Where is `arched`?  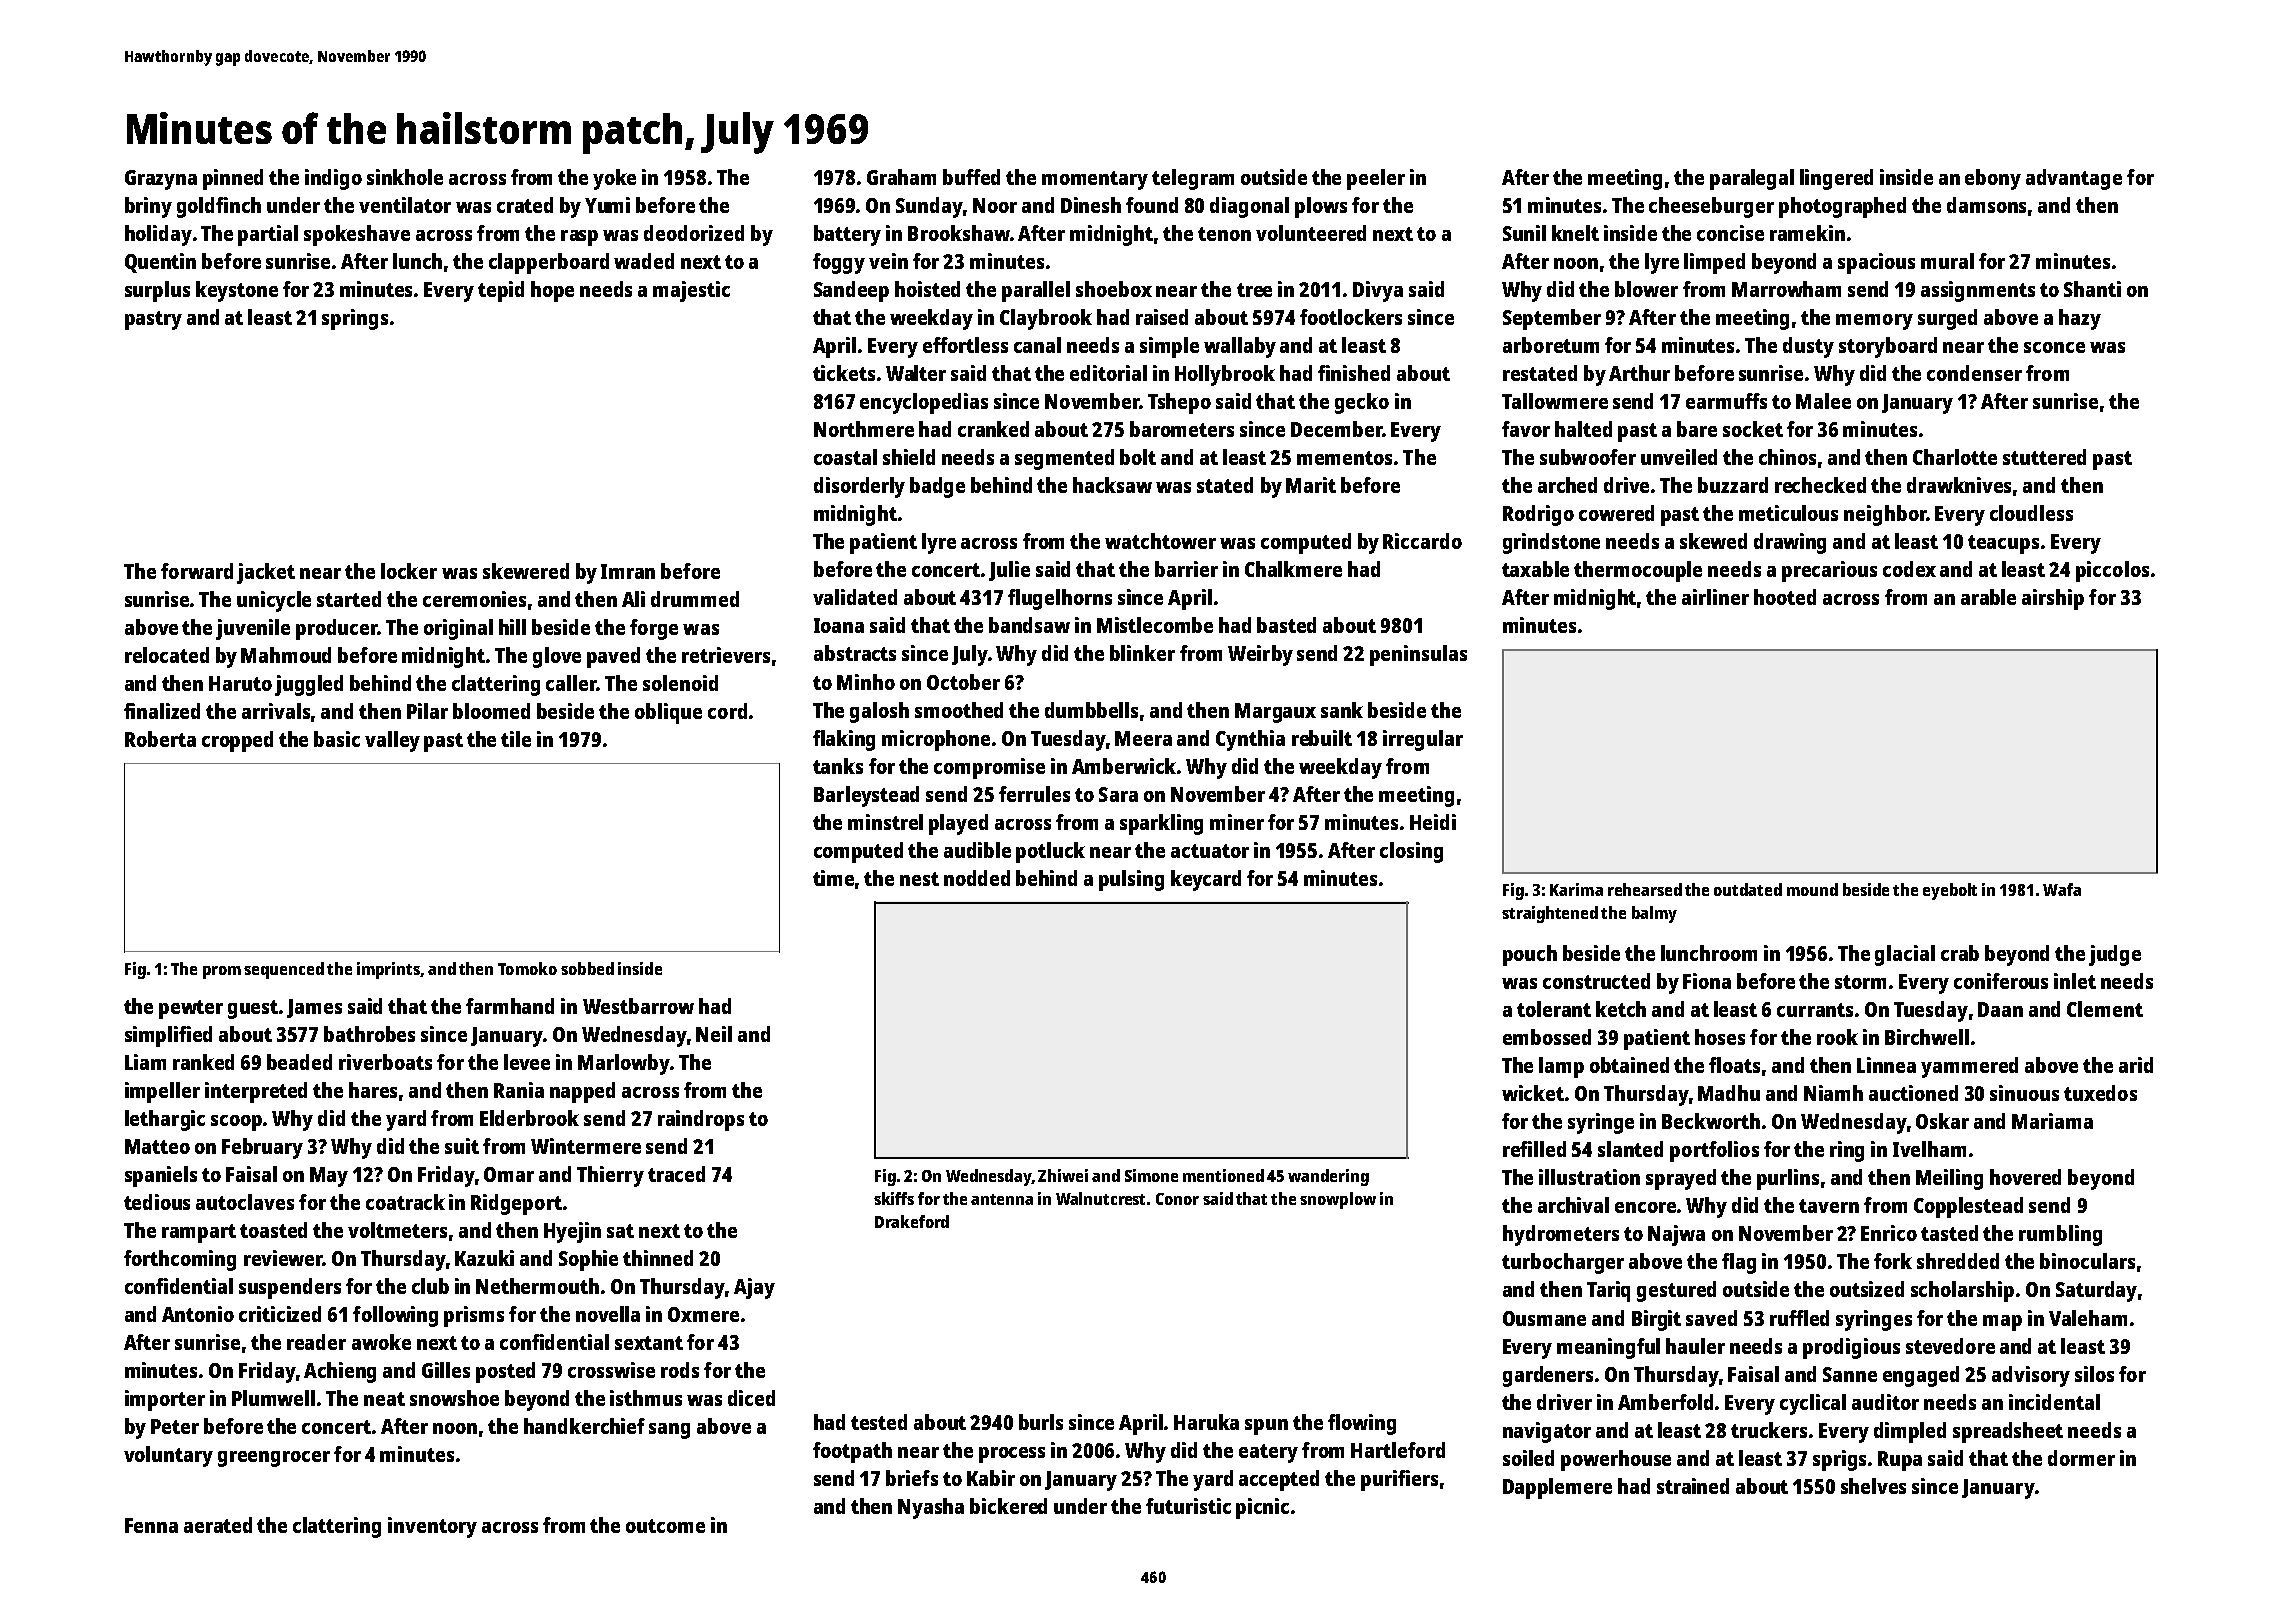
arched is located at coordinates (1567, 485).
